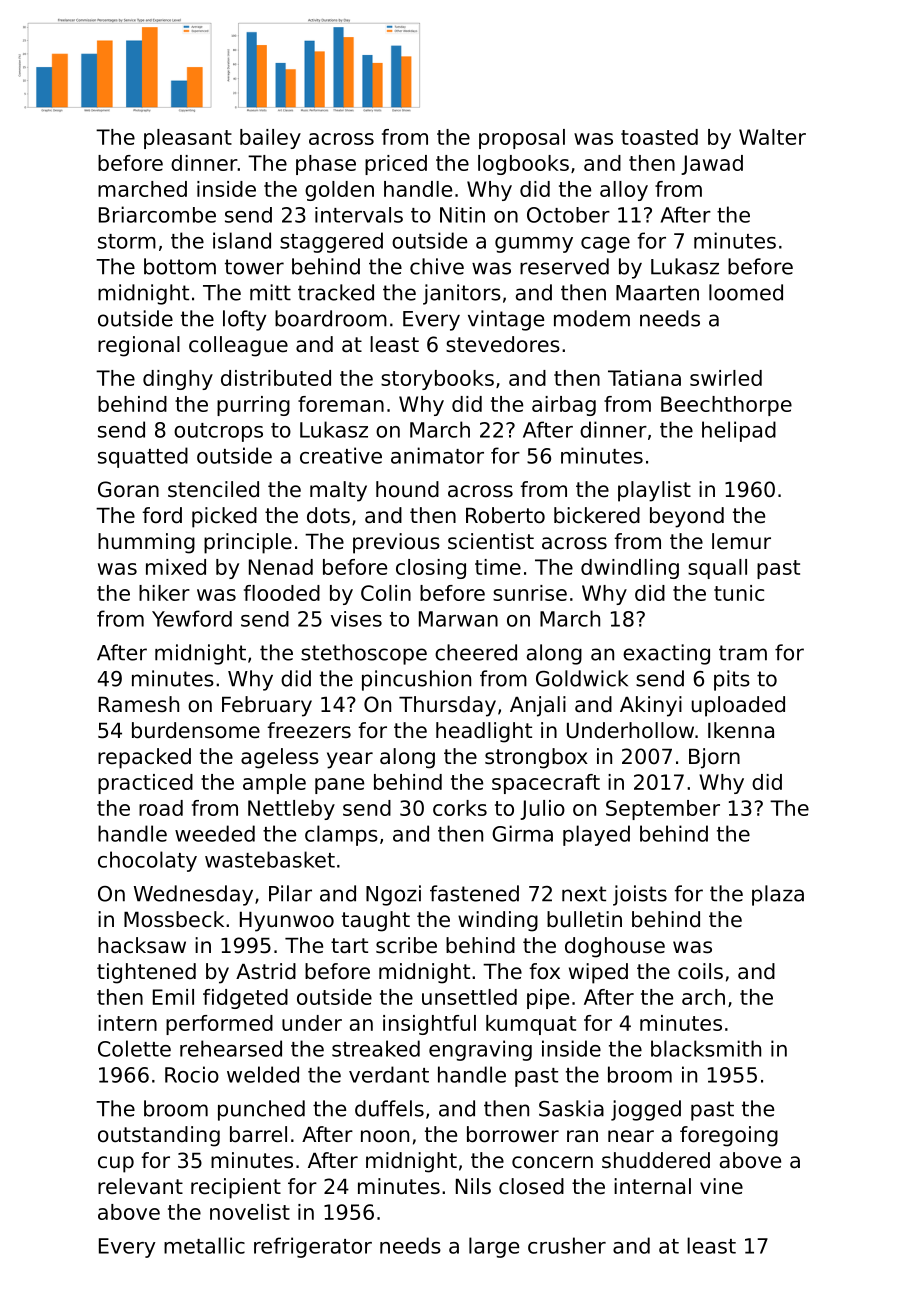  I want to click on kumquat, so click(531, 1025).
